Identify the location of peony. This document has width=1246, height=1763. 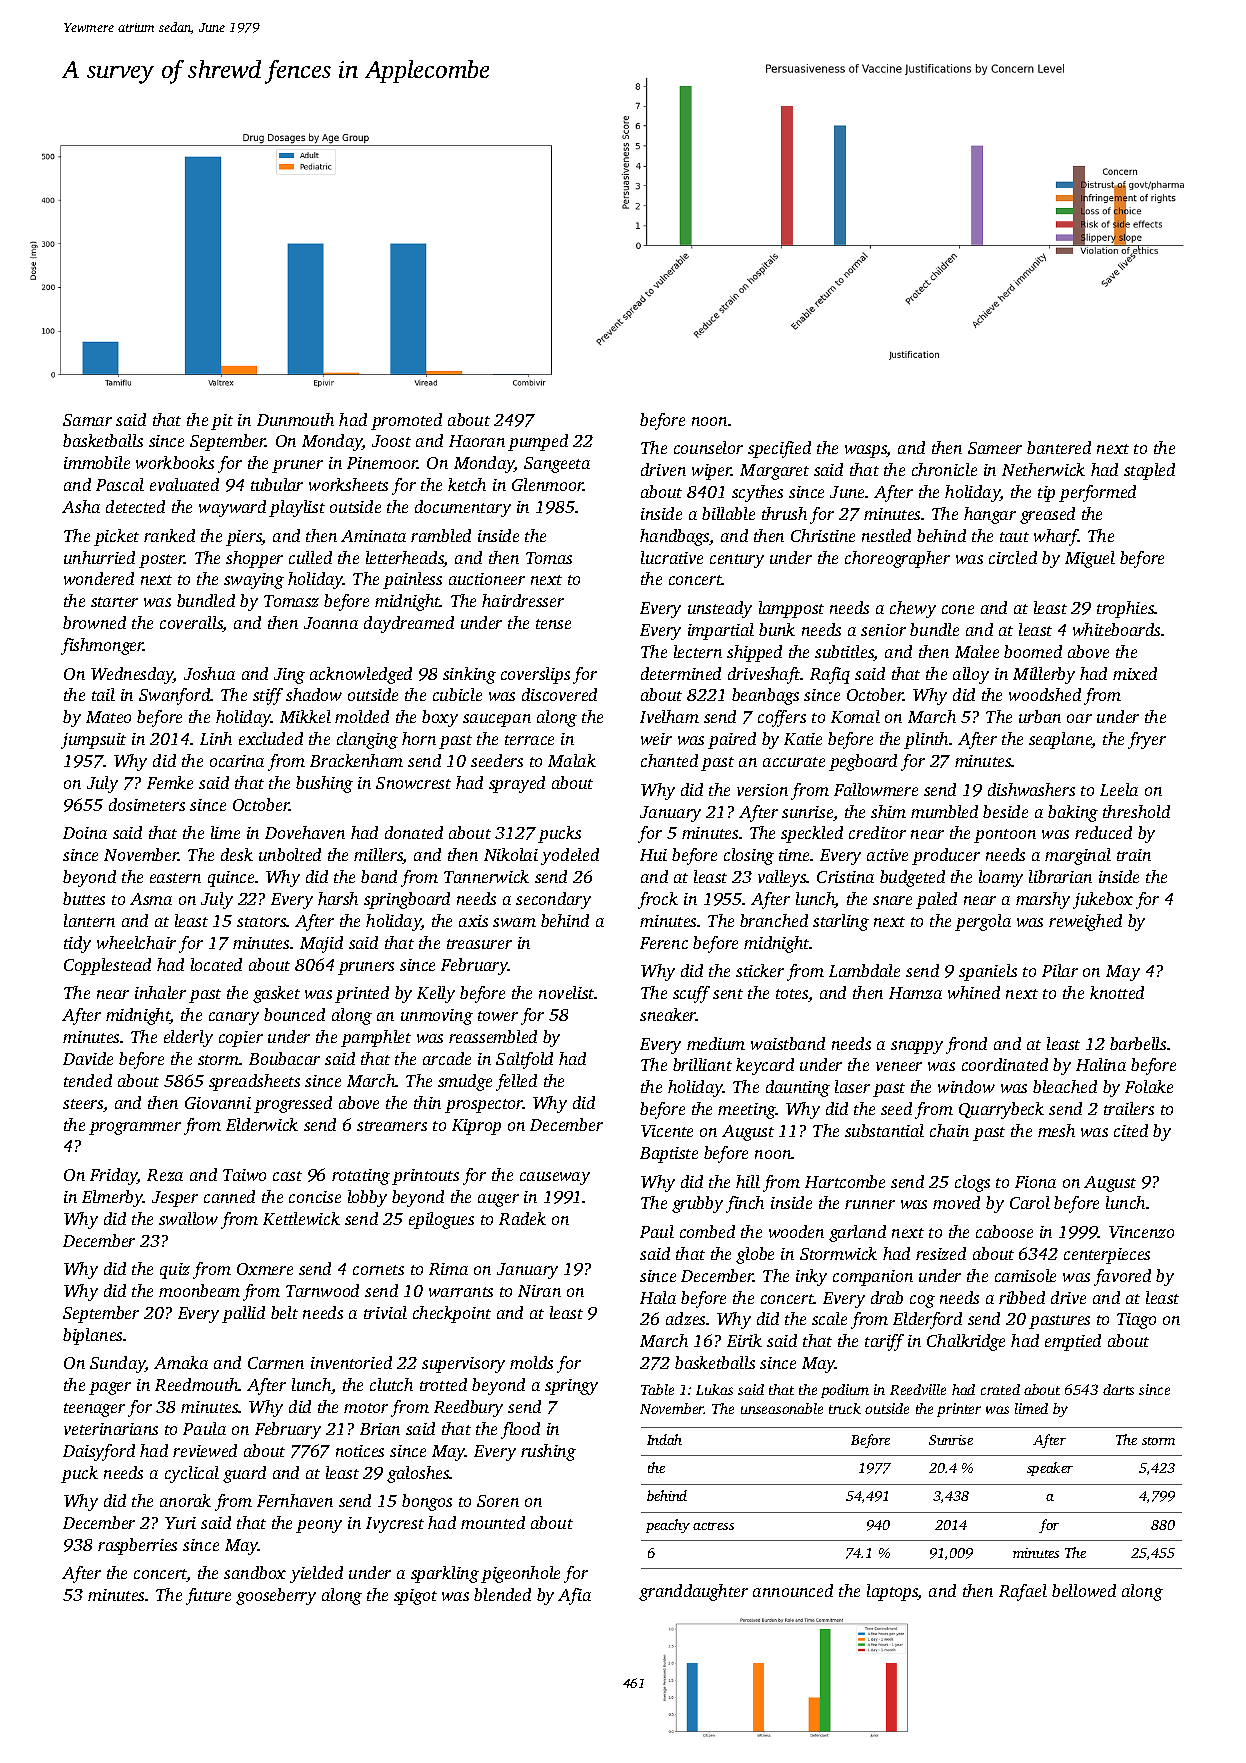
(319, 1526).
